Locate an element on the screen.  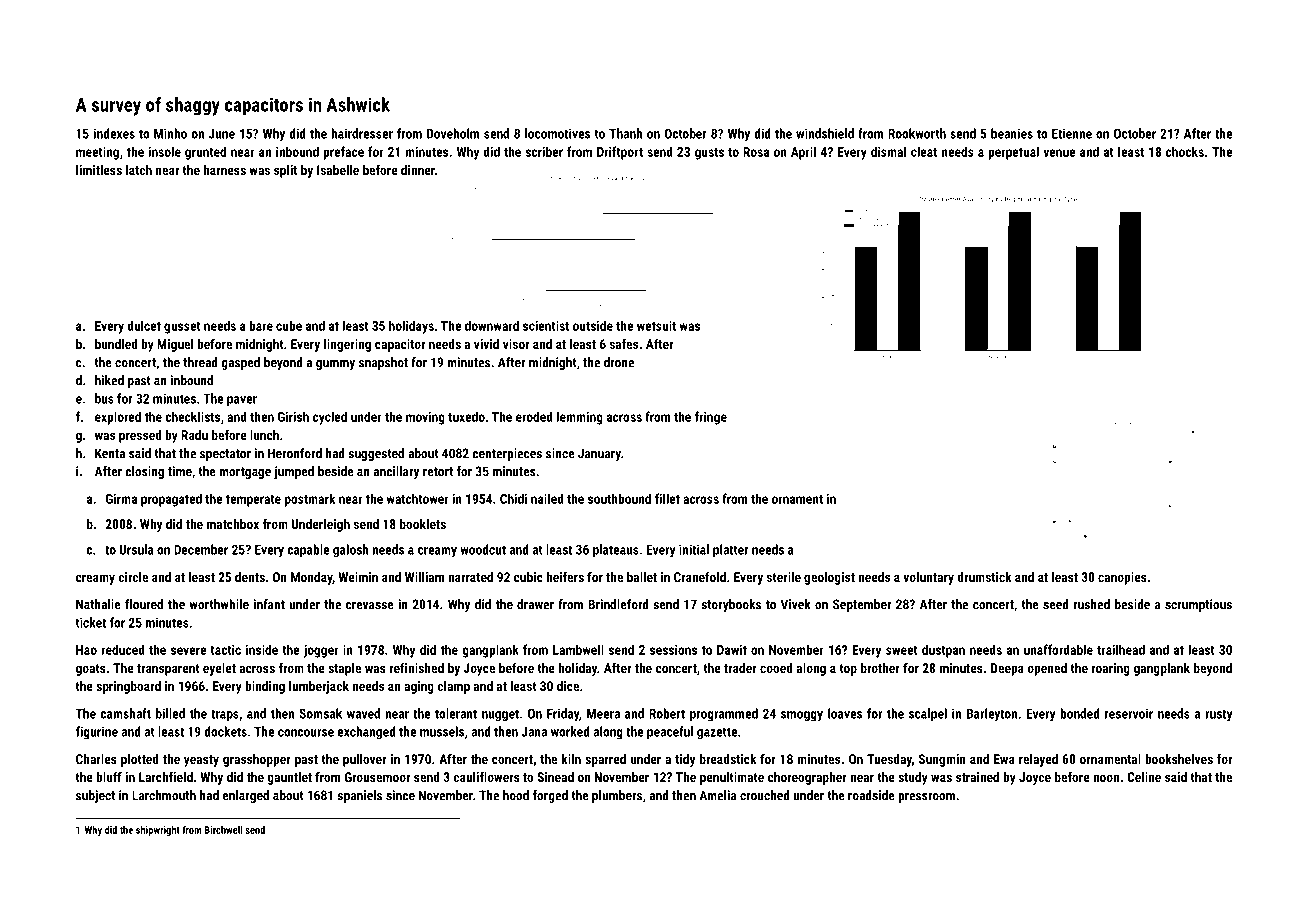
Birchwell is located at coordinates (224, 830).
